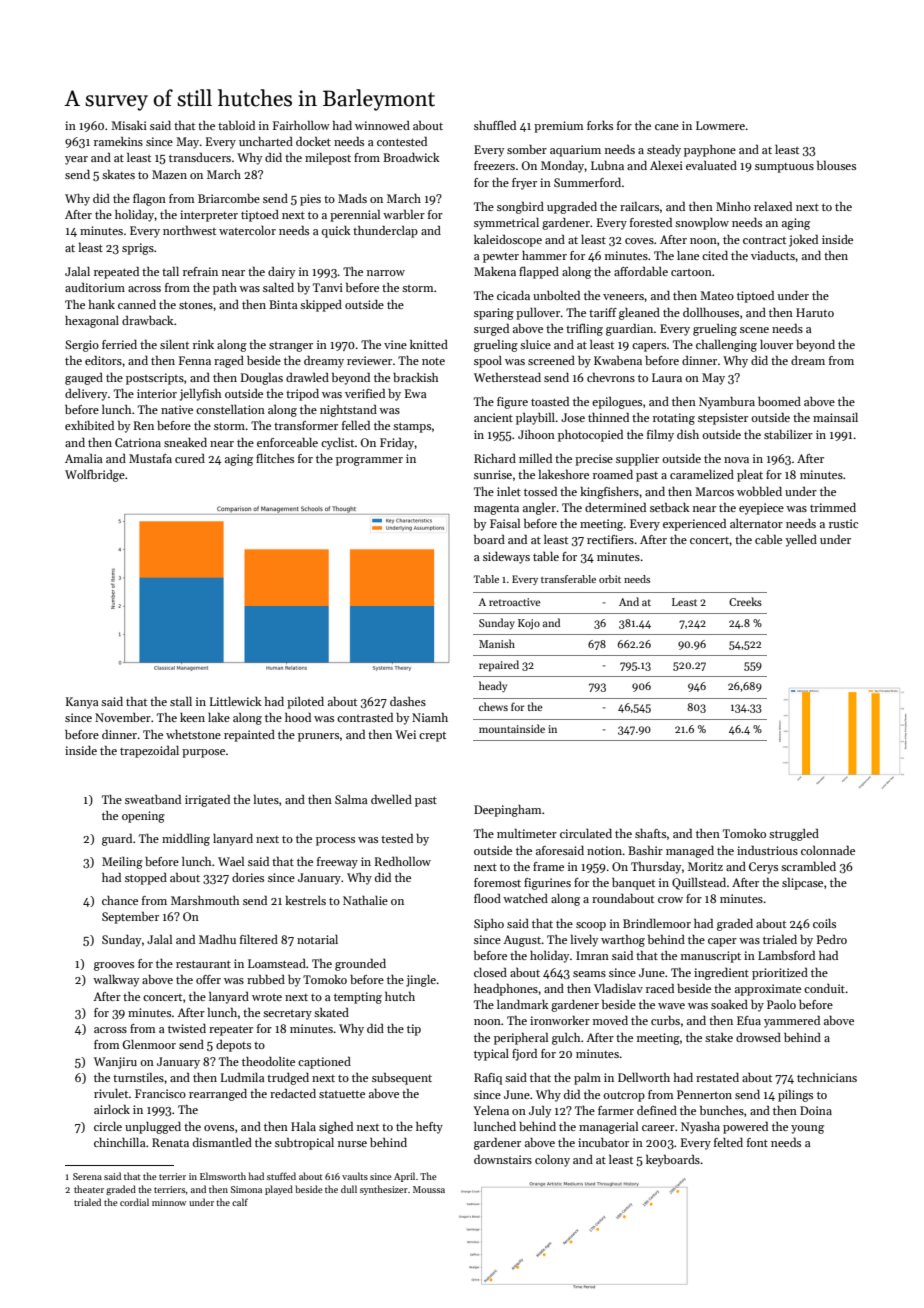 The height and width of the image is (1308, 924). I want to click on alternator, so click(756, 523).
